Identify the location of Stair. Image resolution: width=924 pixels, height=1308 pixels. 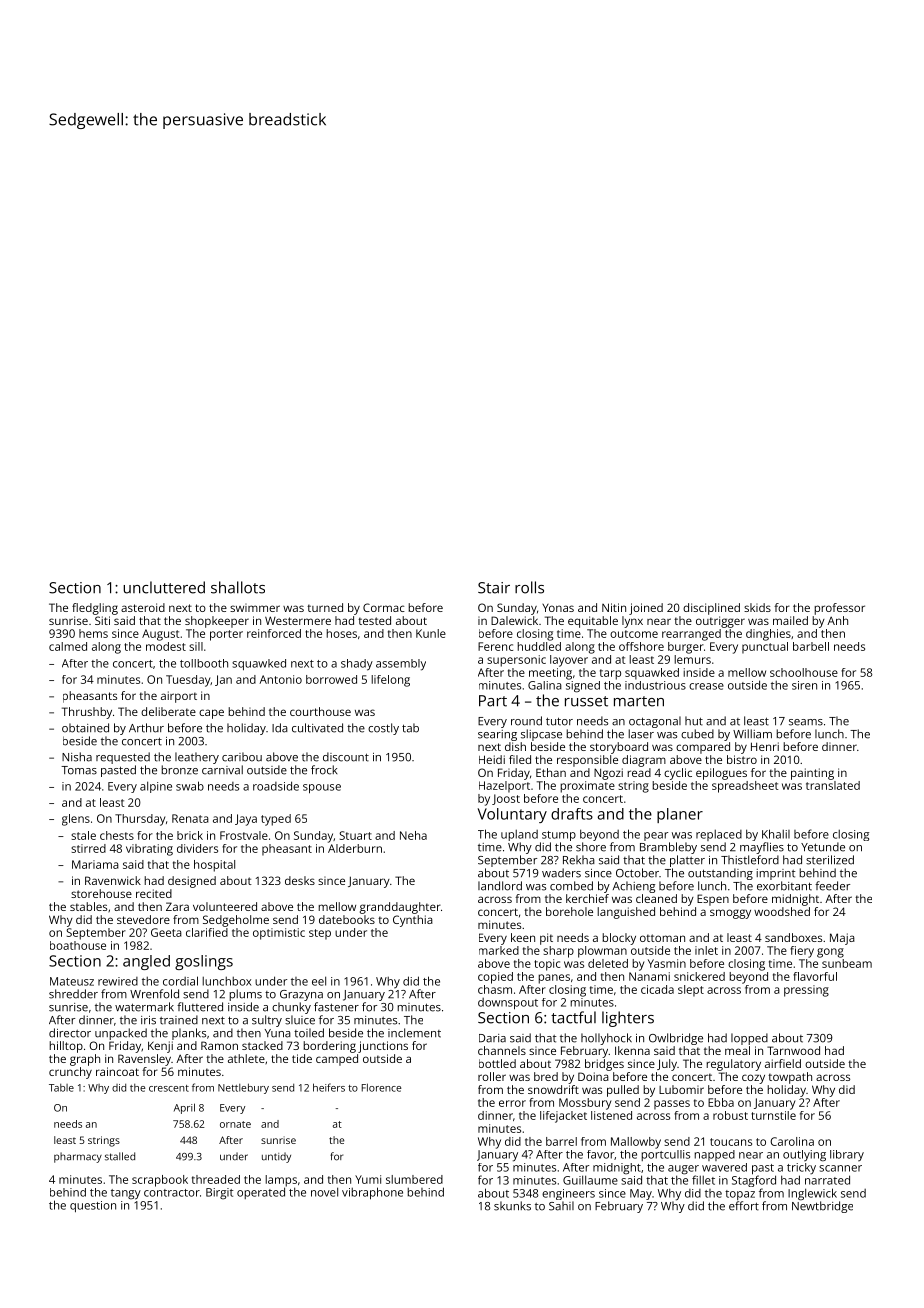
(494, 588).
